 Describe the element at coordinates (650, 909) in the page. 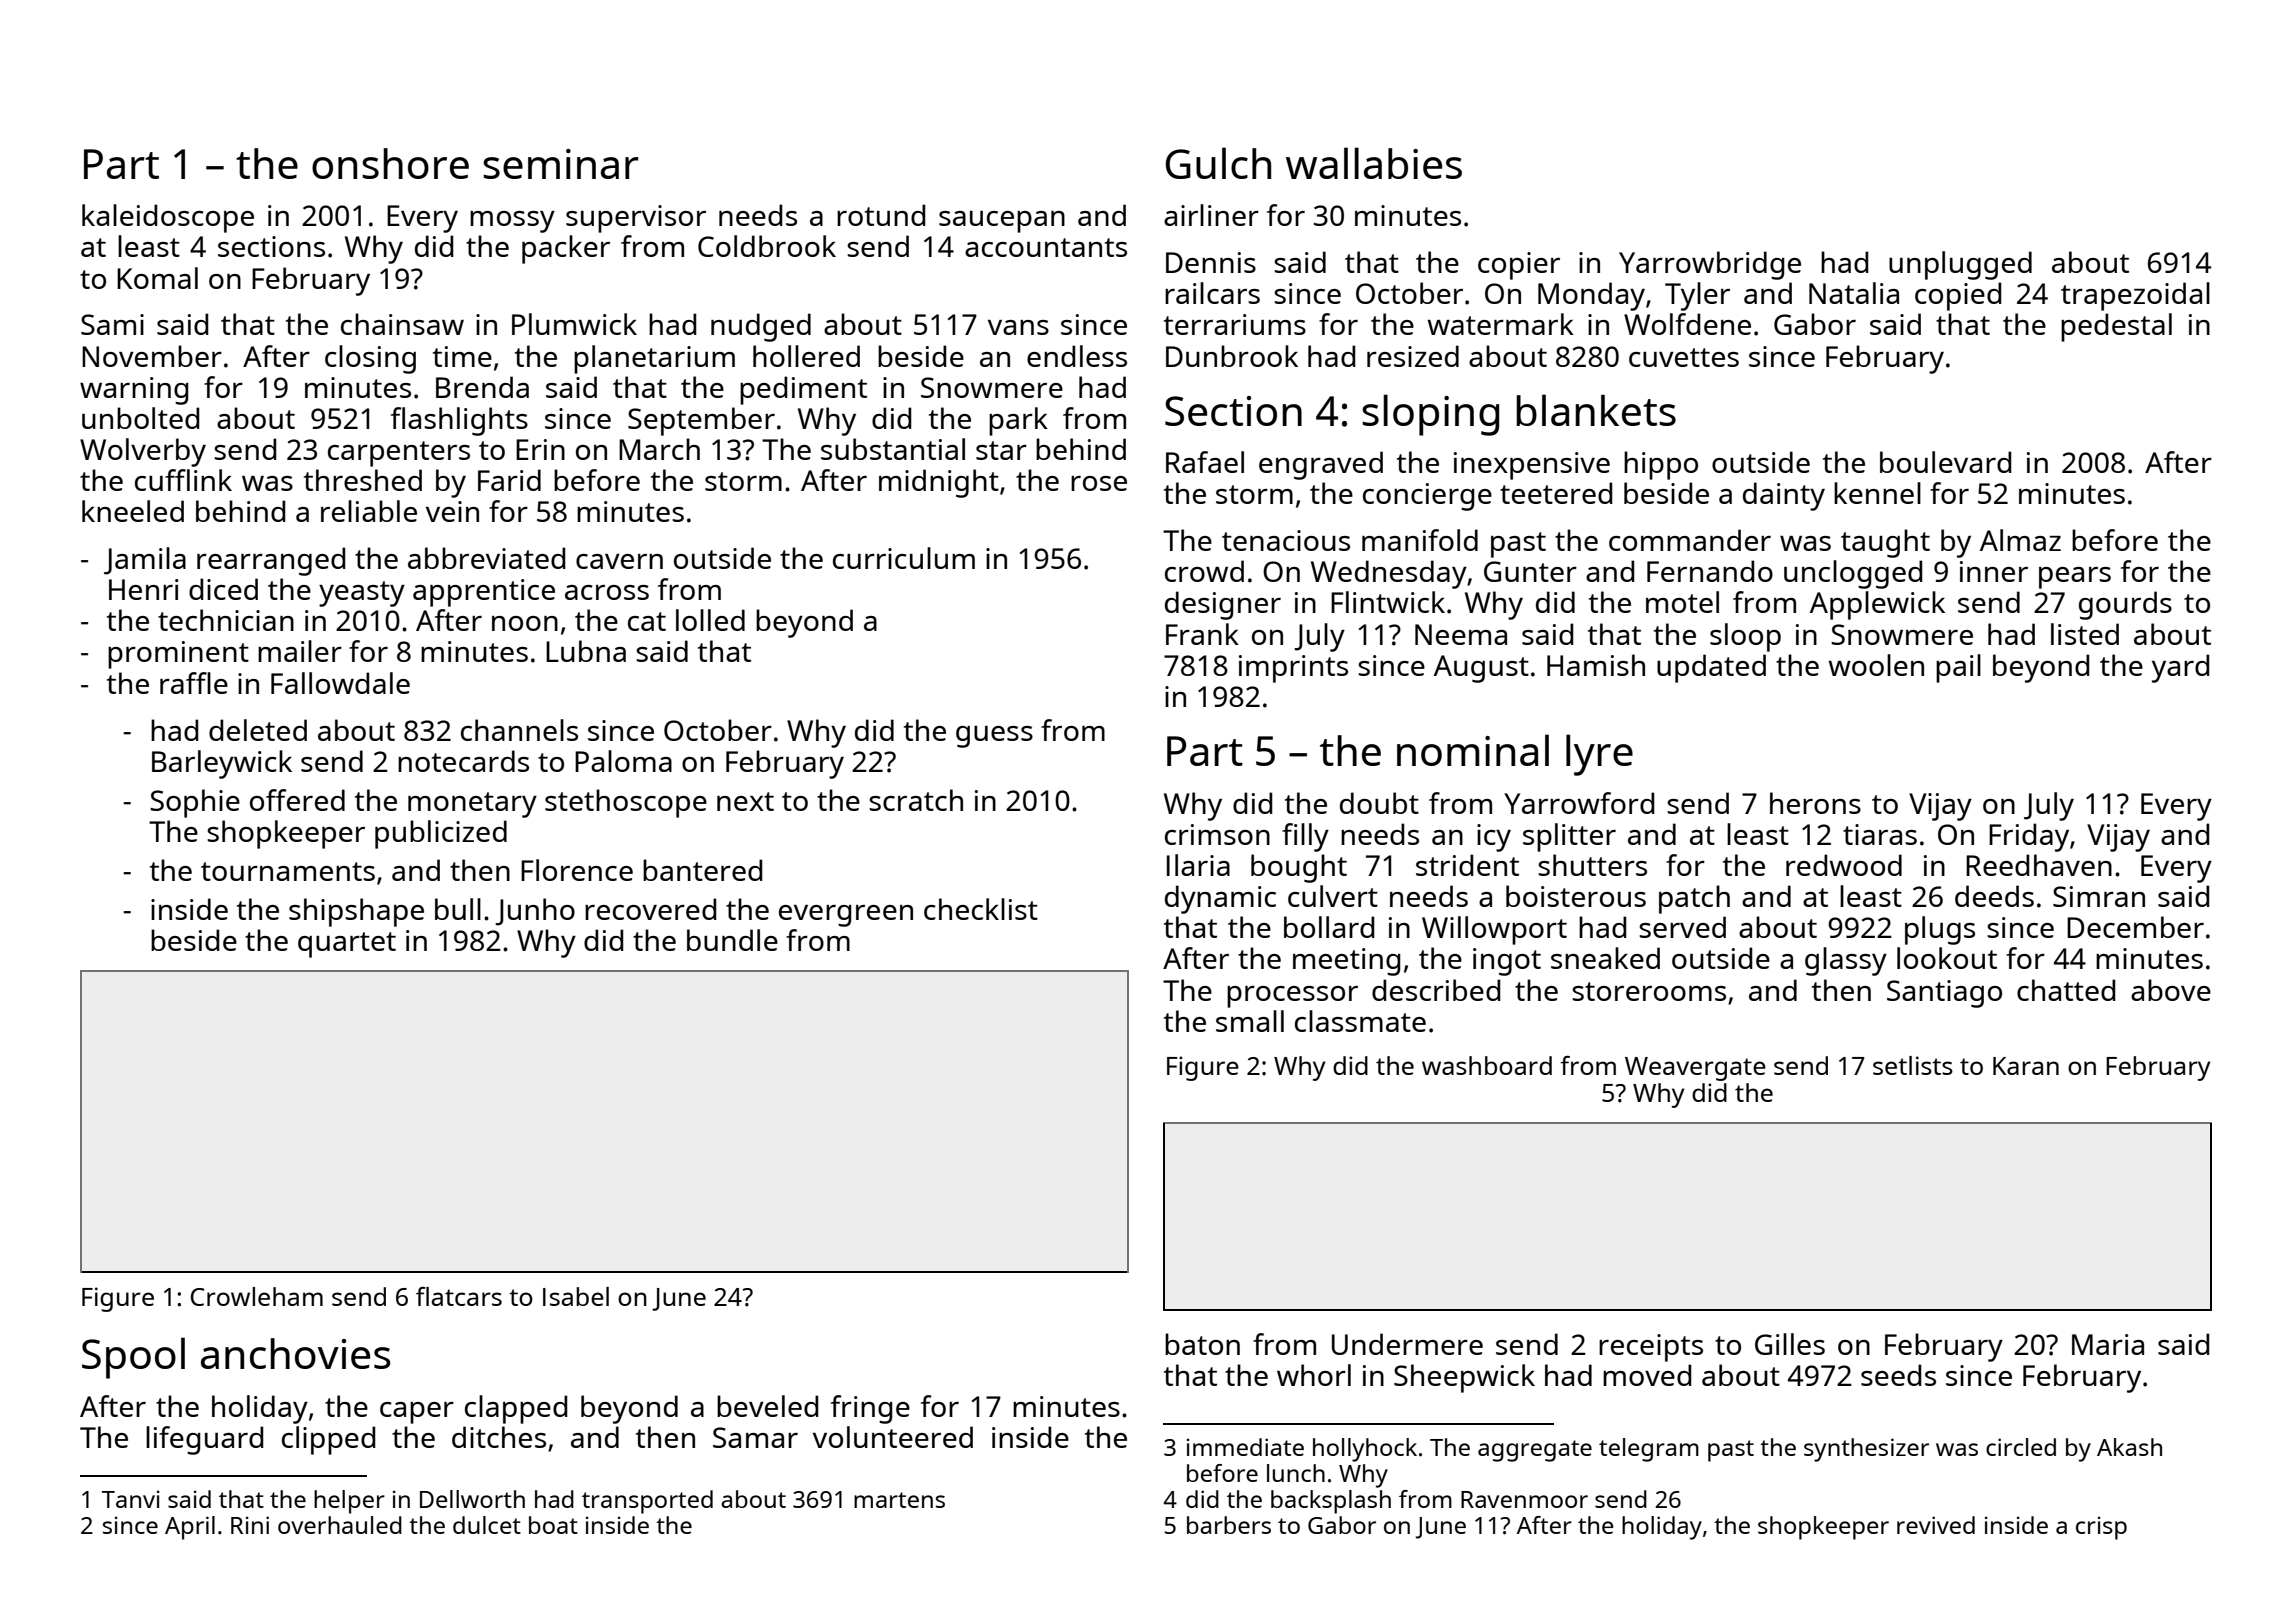

I see `recovered` at that location.
